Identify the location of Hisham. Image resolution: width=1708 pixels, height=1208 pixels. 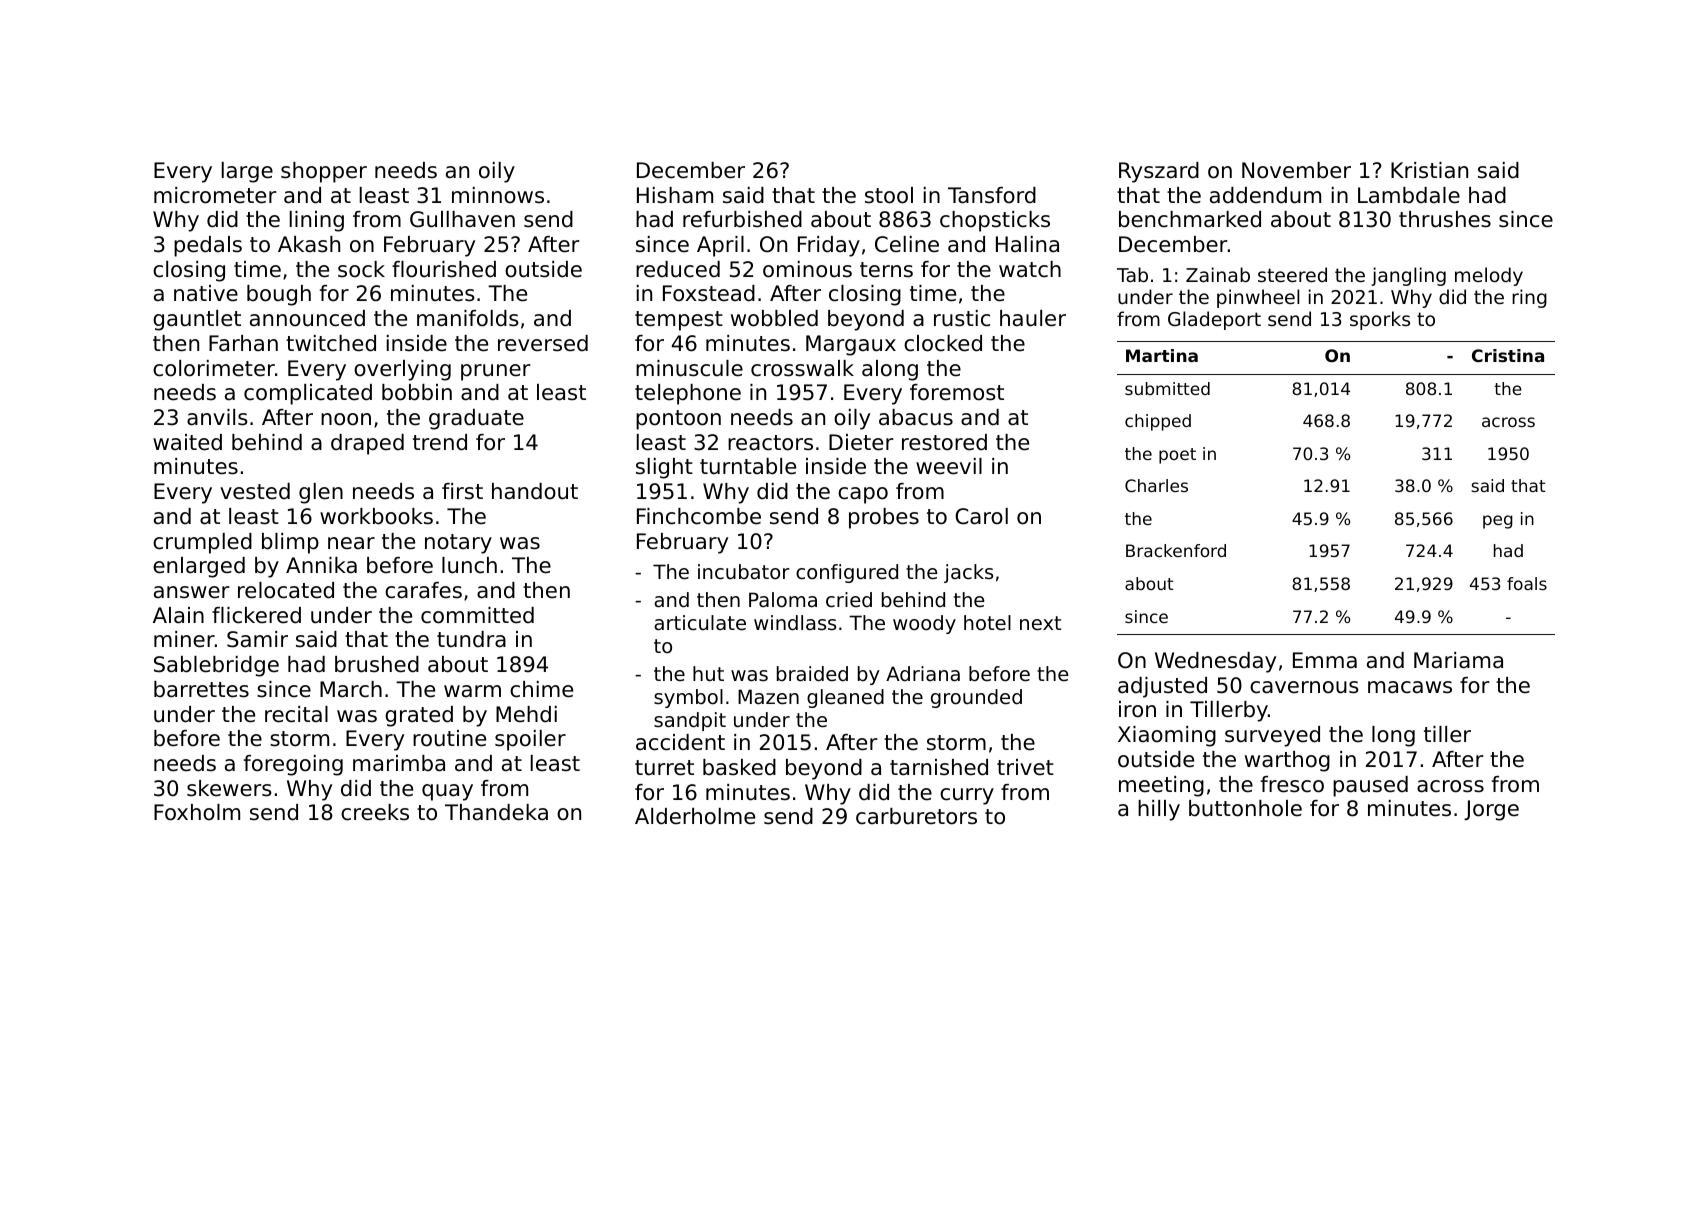
(675, 195).
